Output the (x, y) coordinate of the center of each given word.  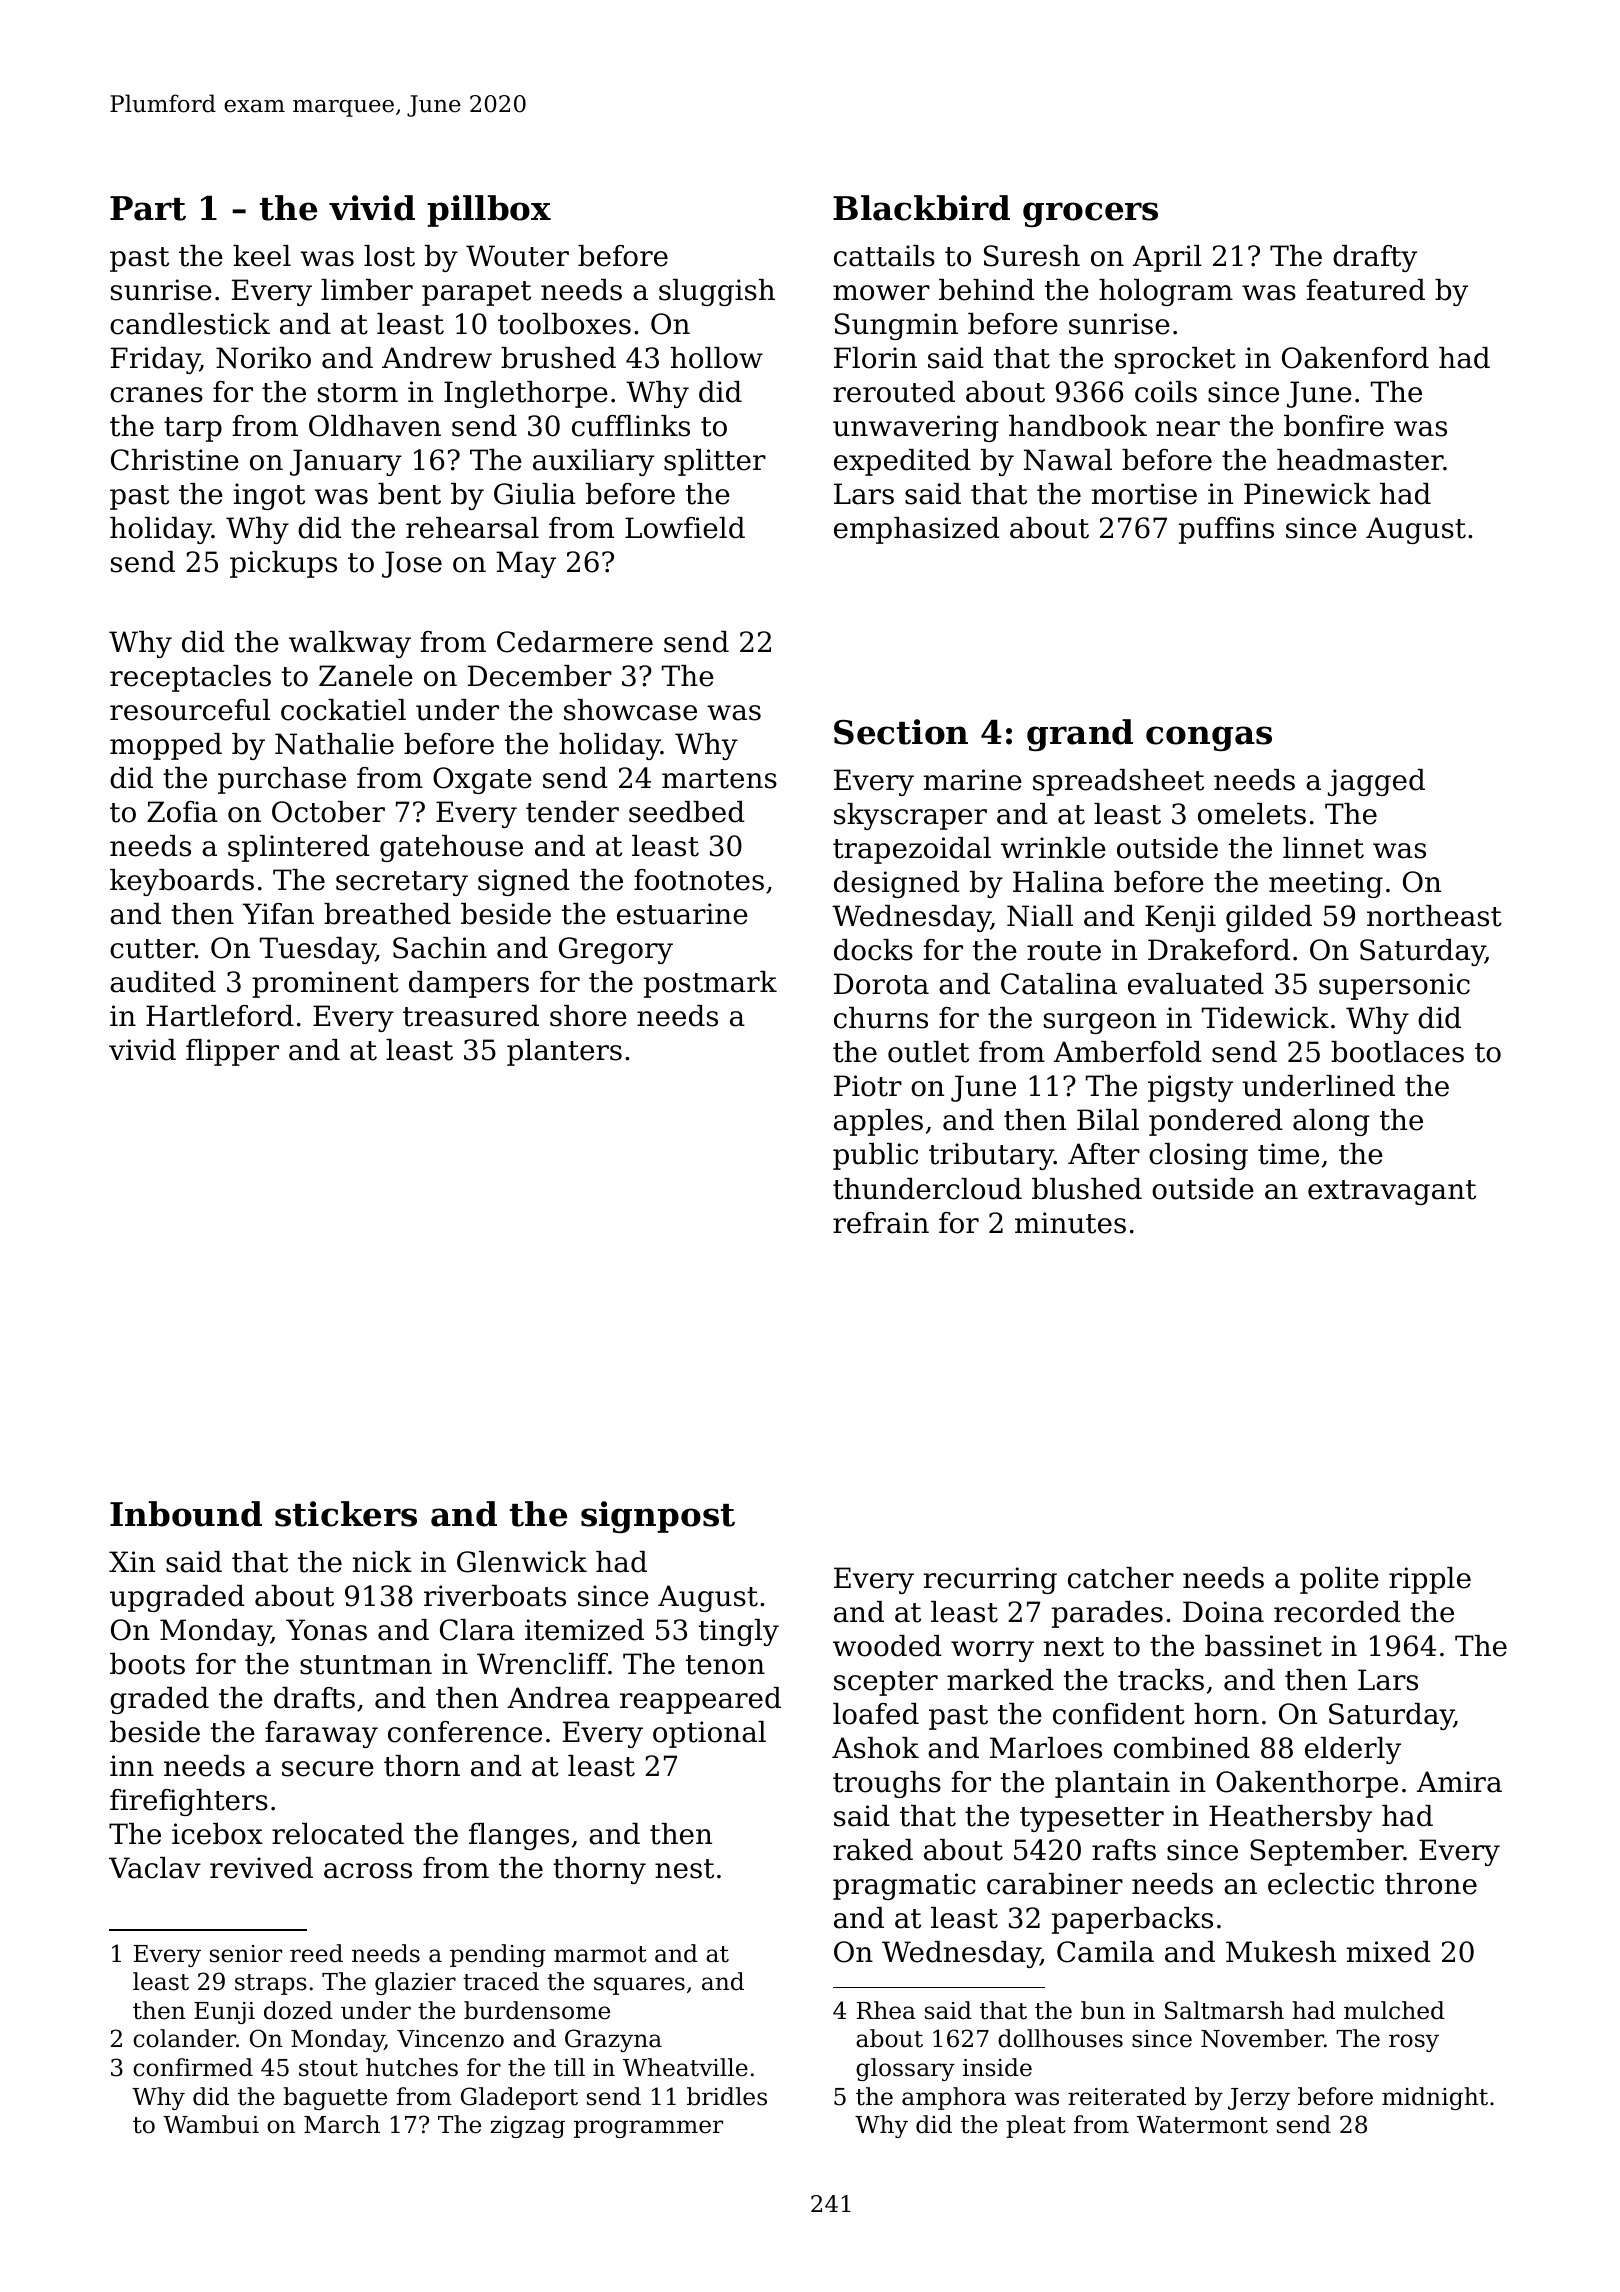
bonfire (1334, 426)
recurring (990, 1580)
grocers (1090, 214)
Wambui (211, 2124)
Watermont (1202, 2125)
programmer (648, 2129)
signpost (658, 1517)
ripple (1430, 1580)
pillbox (489, 211)
